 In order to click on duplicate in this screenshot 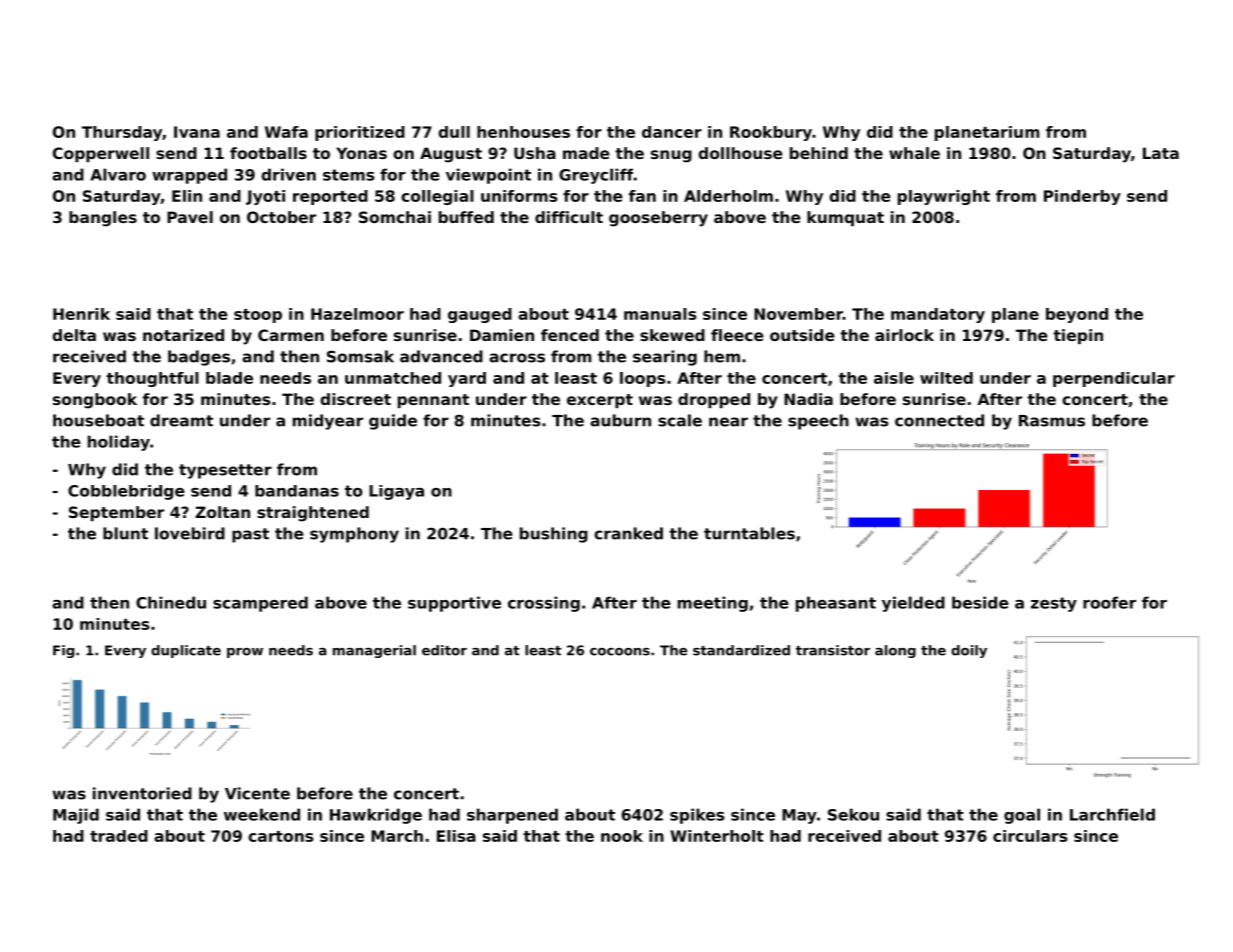, I will do `click(186, 651)`.
